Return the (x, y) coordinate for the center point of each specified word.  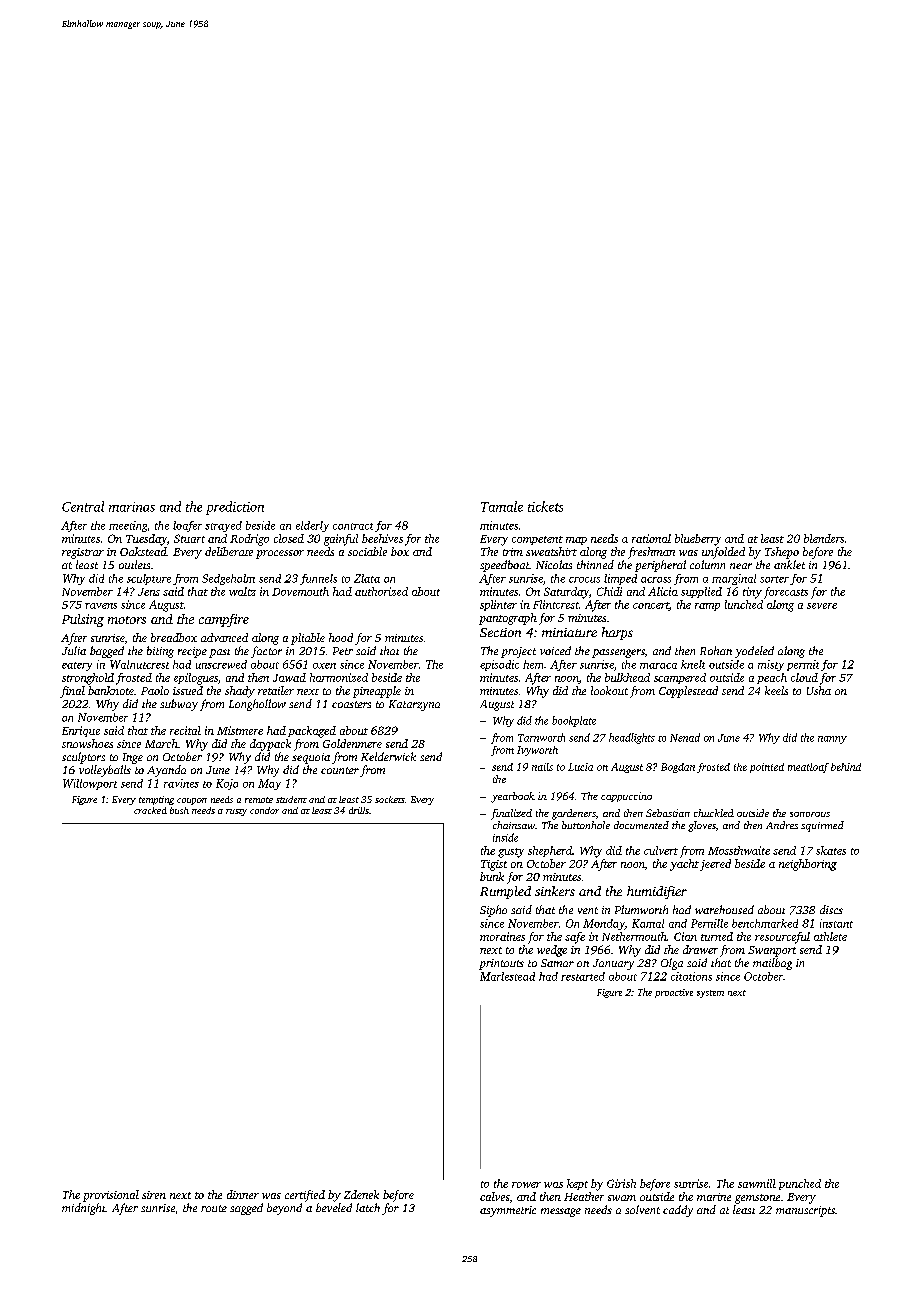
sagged (246, 1209)
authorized (381, 591)
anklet (789, 564)
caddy (678, 1211)
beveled (334, 1207)
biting (160, 652)
